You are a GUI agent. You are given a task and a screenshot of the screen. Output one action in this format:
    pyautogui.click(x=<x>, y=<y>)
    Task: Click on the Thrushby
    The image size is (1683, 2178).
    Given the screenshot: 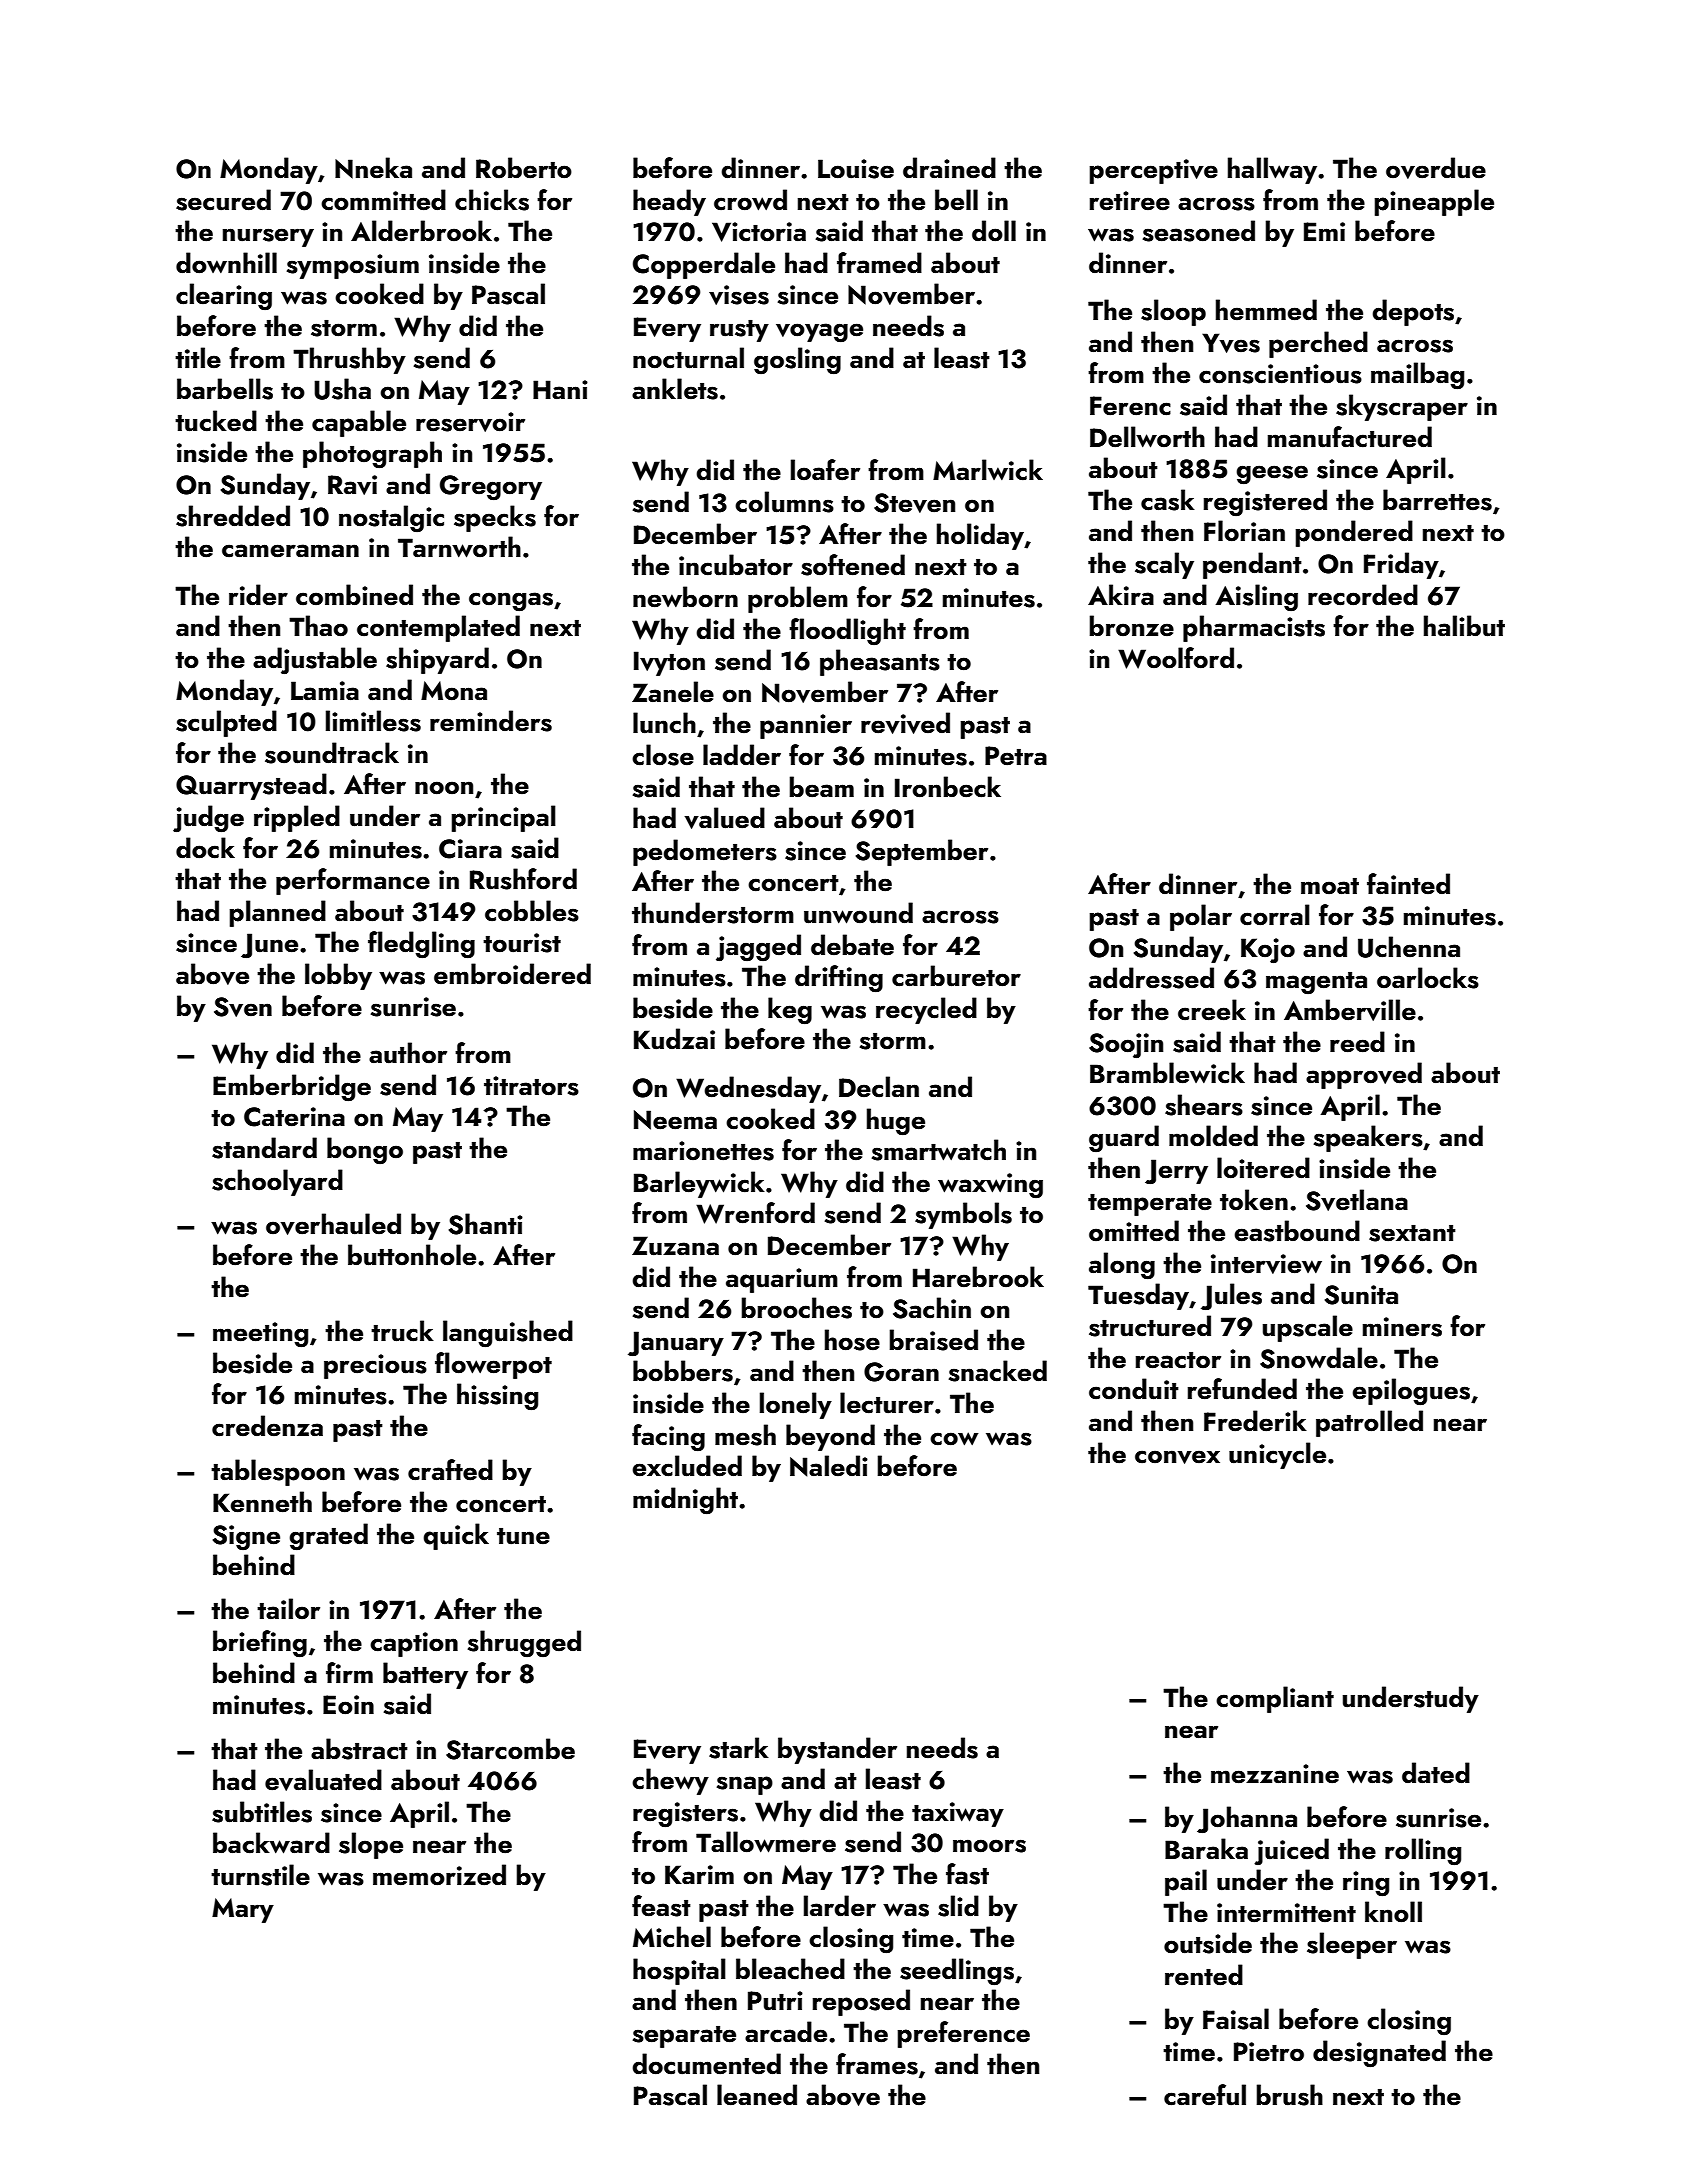 What is the action you would take?
    pyautogui.click(x=349, y=360)
